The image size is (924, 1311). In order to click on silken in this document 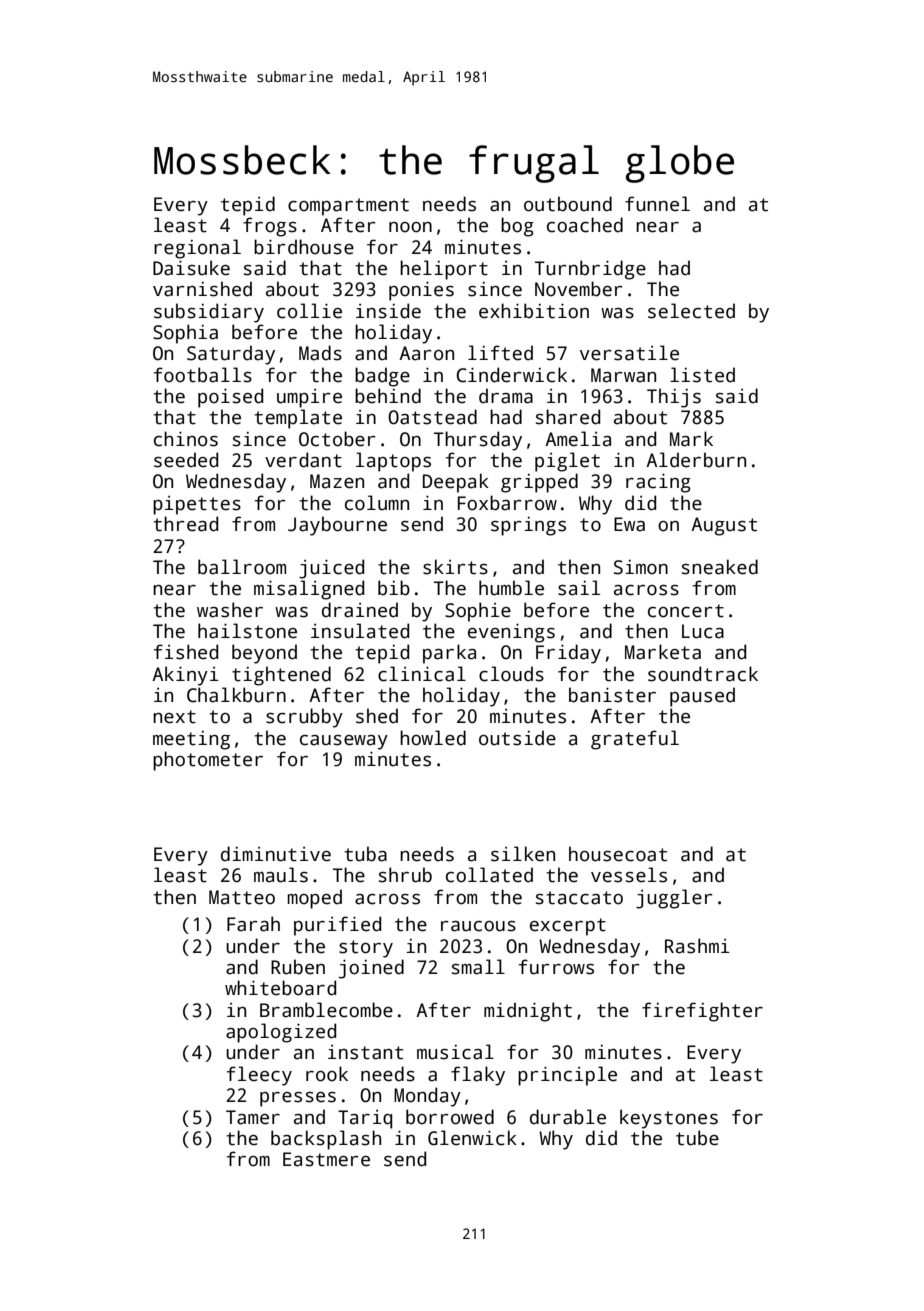, I will do `click(523, 854)`.
